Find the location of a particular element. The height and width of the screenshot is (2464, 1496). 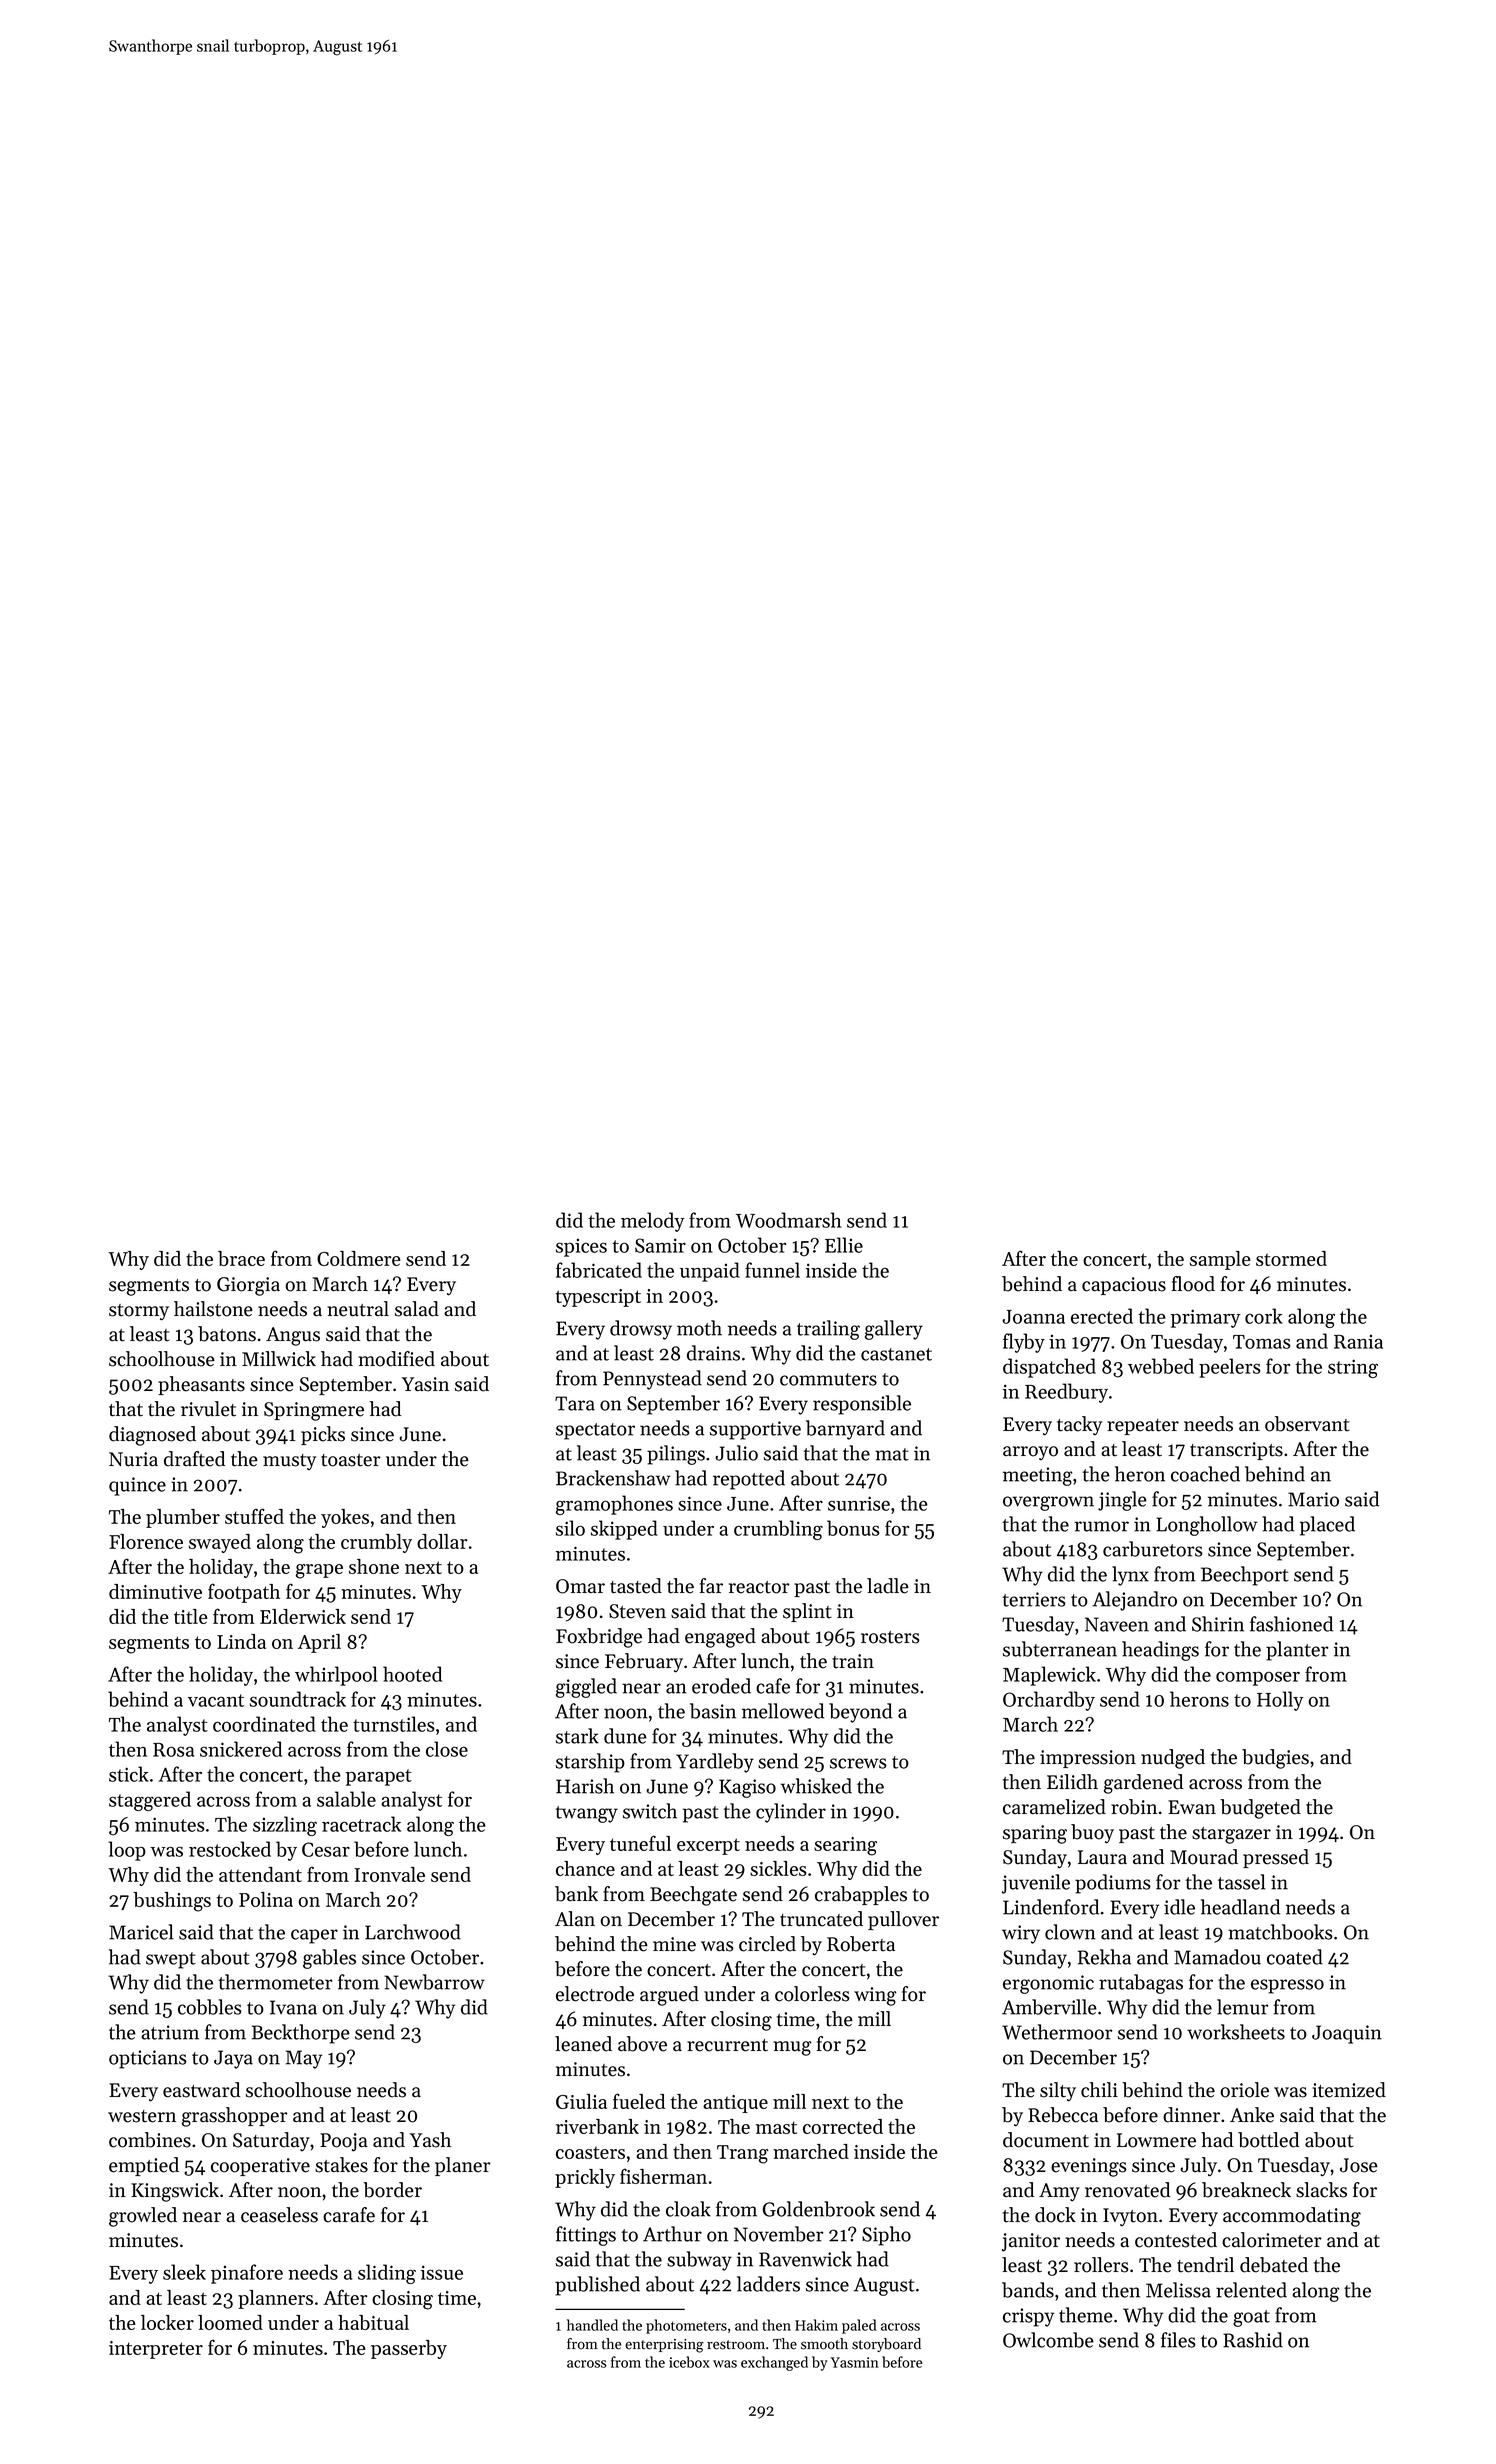

turnstiles is located at coordinates (393, 1724).
